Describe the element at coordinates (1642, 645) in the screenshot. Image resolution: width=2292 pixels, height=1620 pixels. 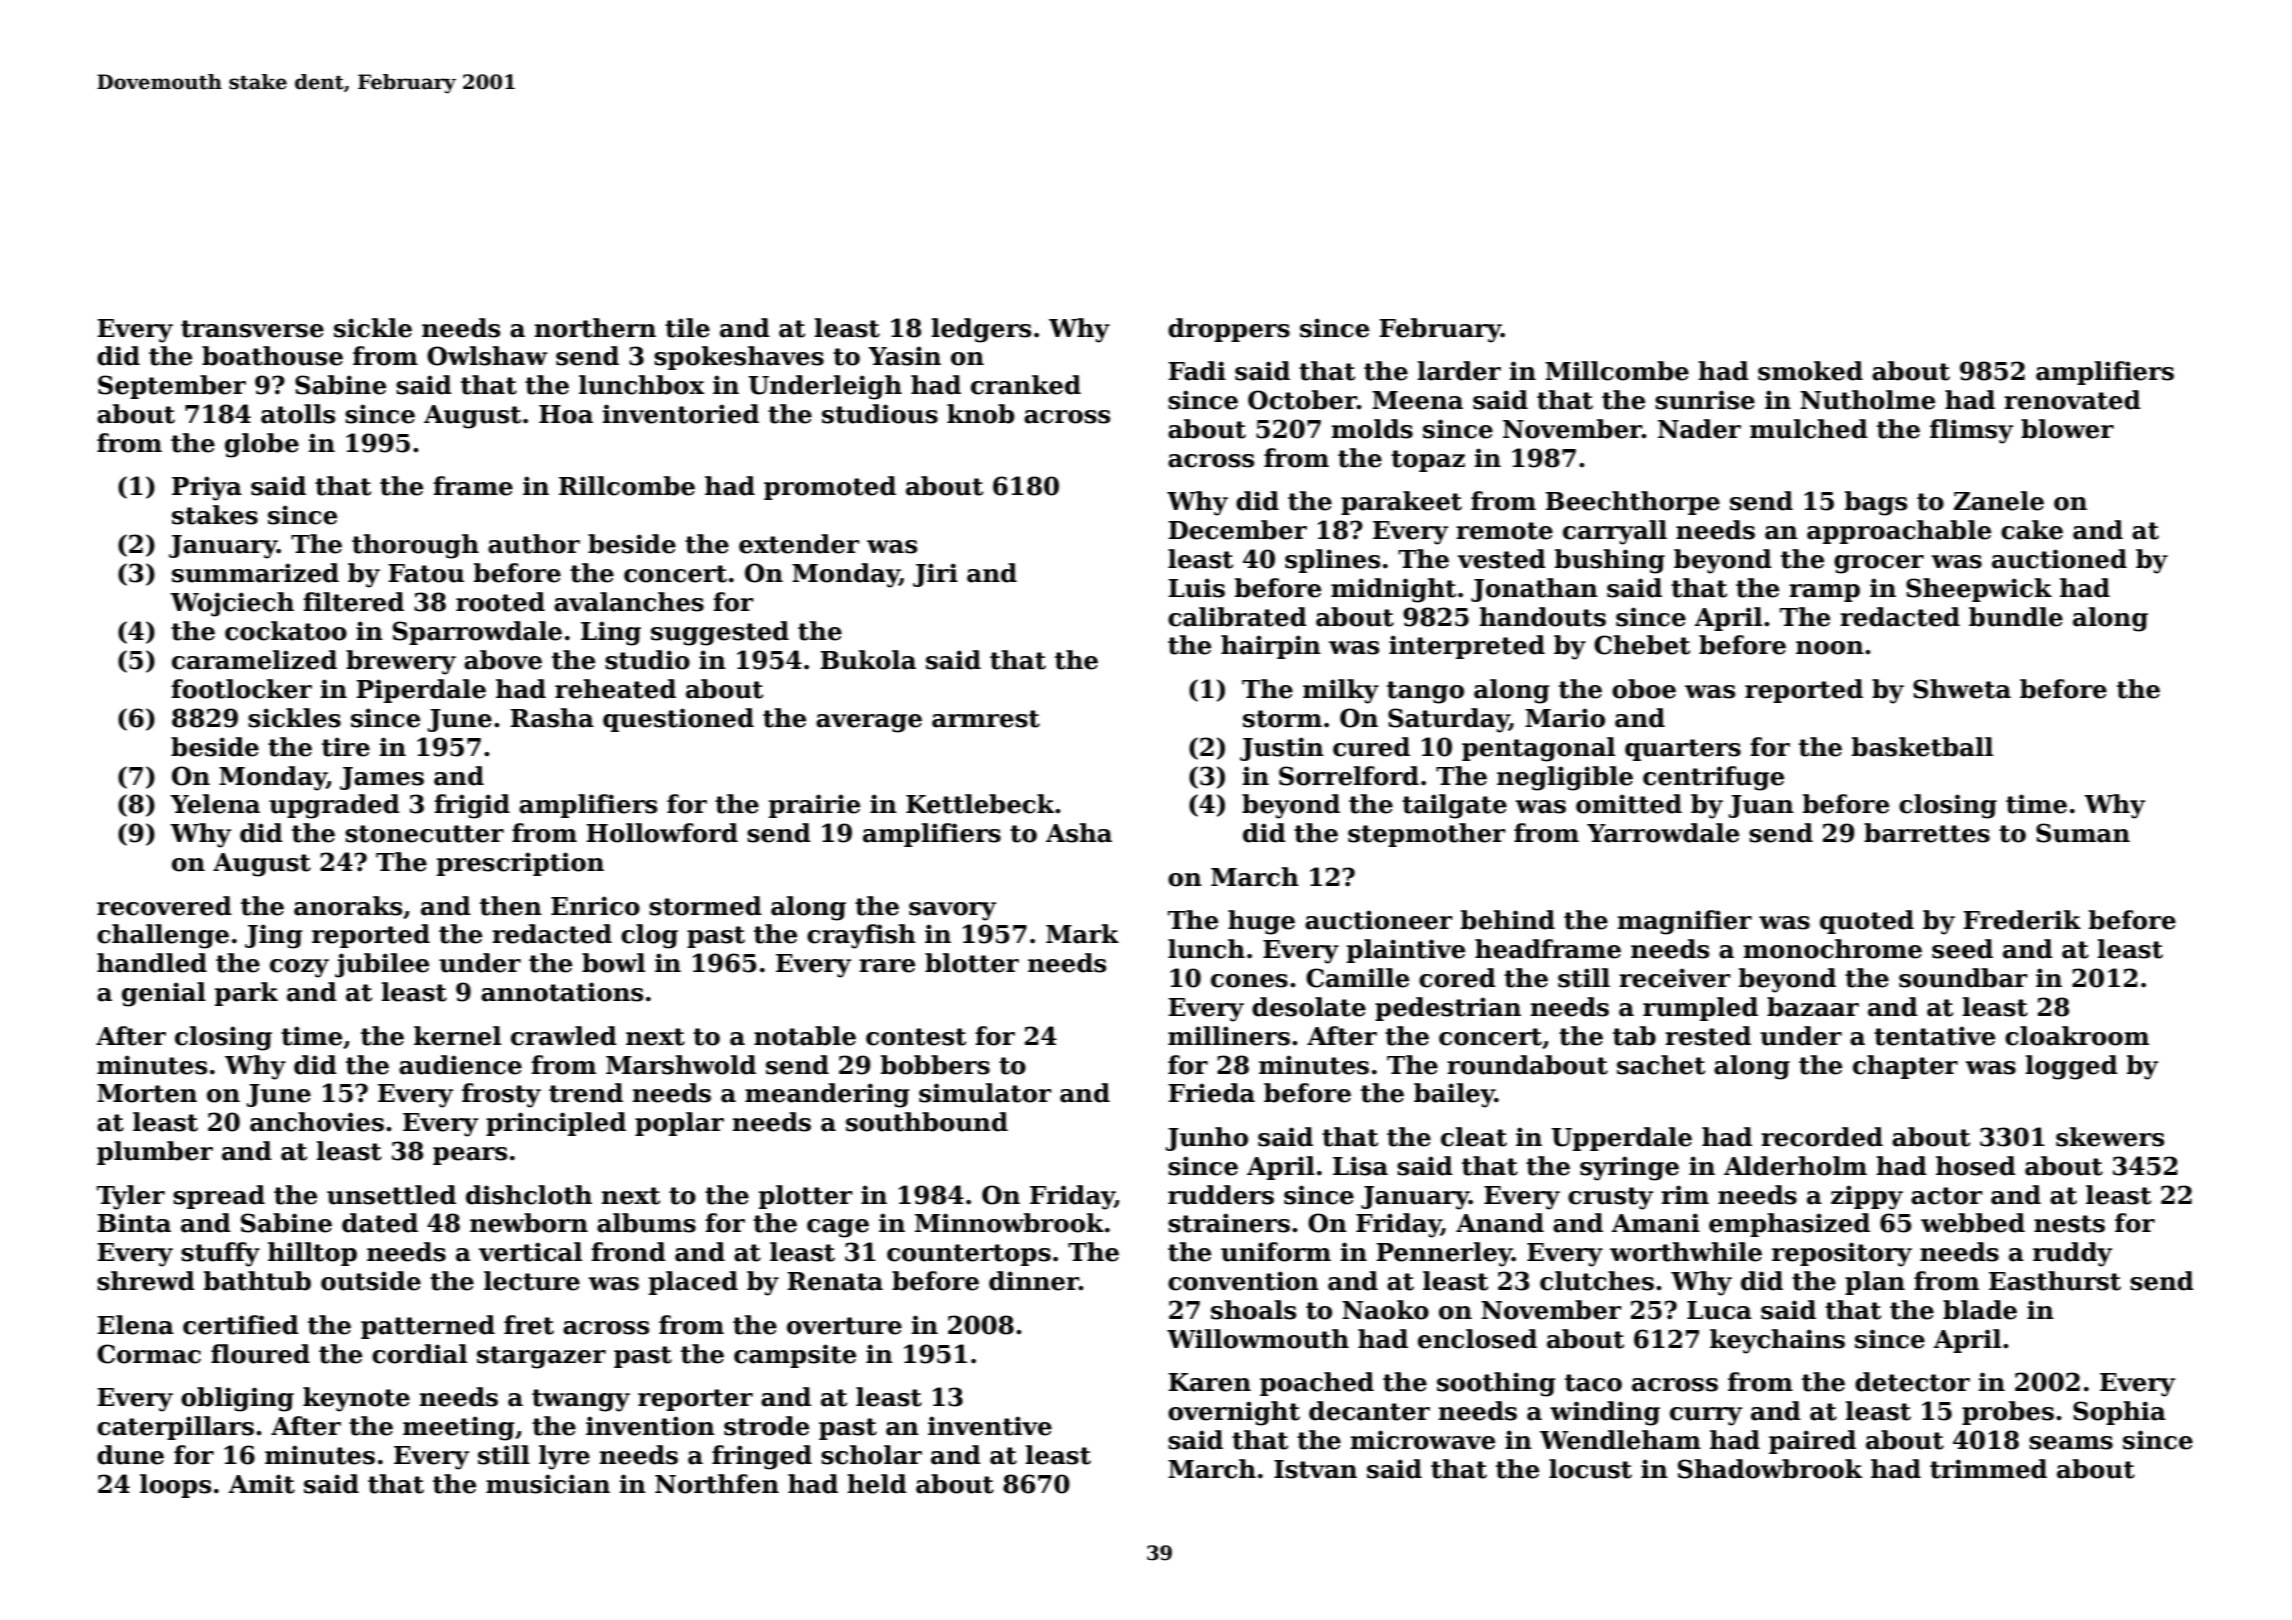
I see `Chebet` at that location.
